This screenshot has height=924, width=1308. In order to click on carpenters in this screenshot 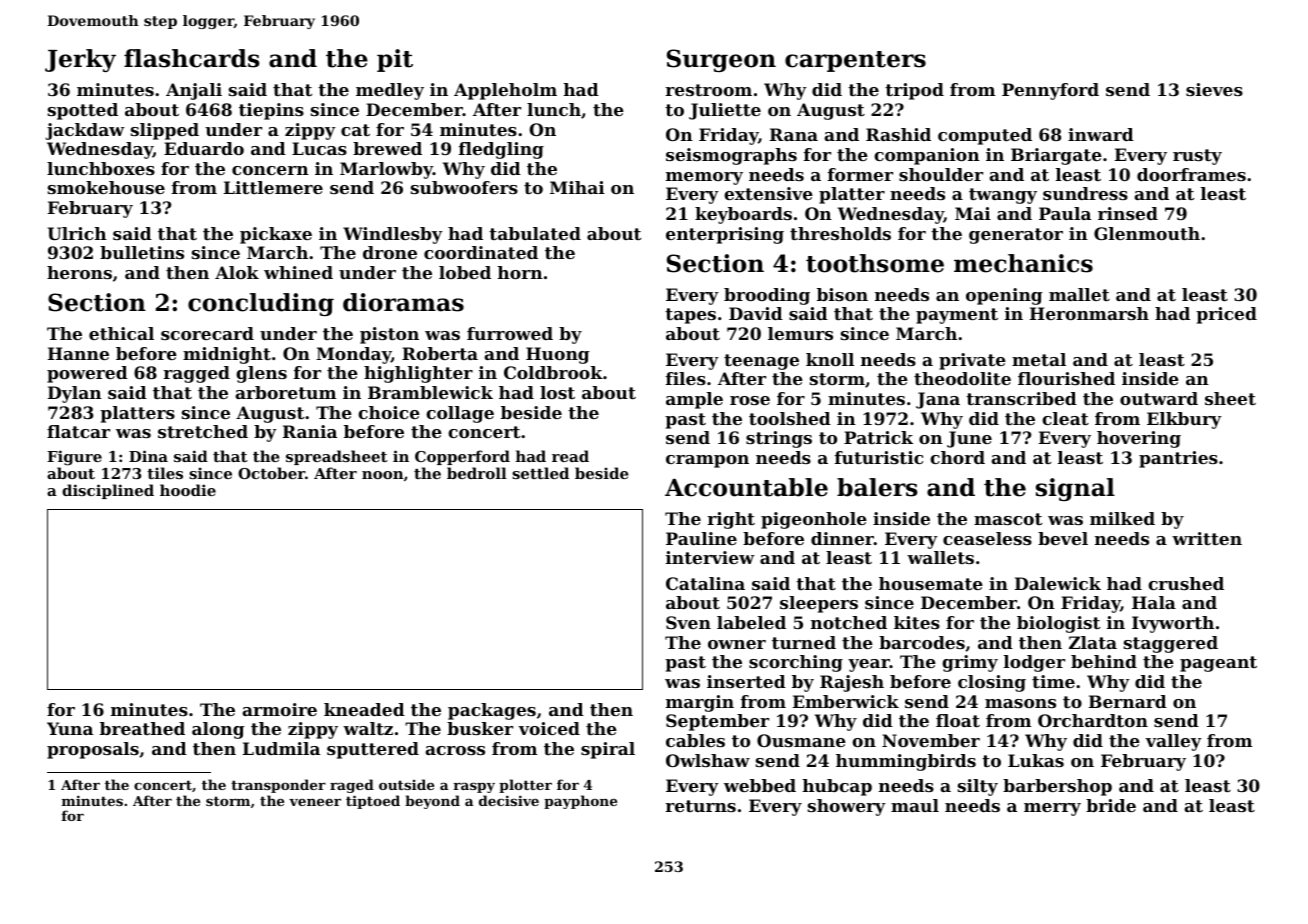, I will do `click(855, 61)`.
